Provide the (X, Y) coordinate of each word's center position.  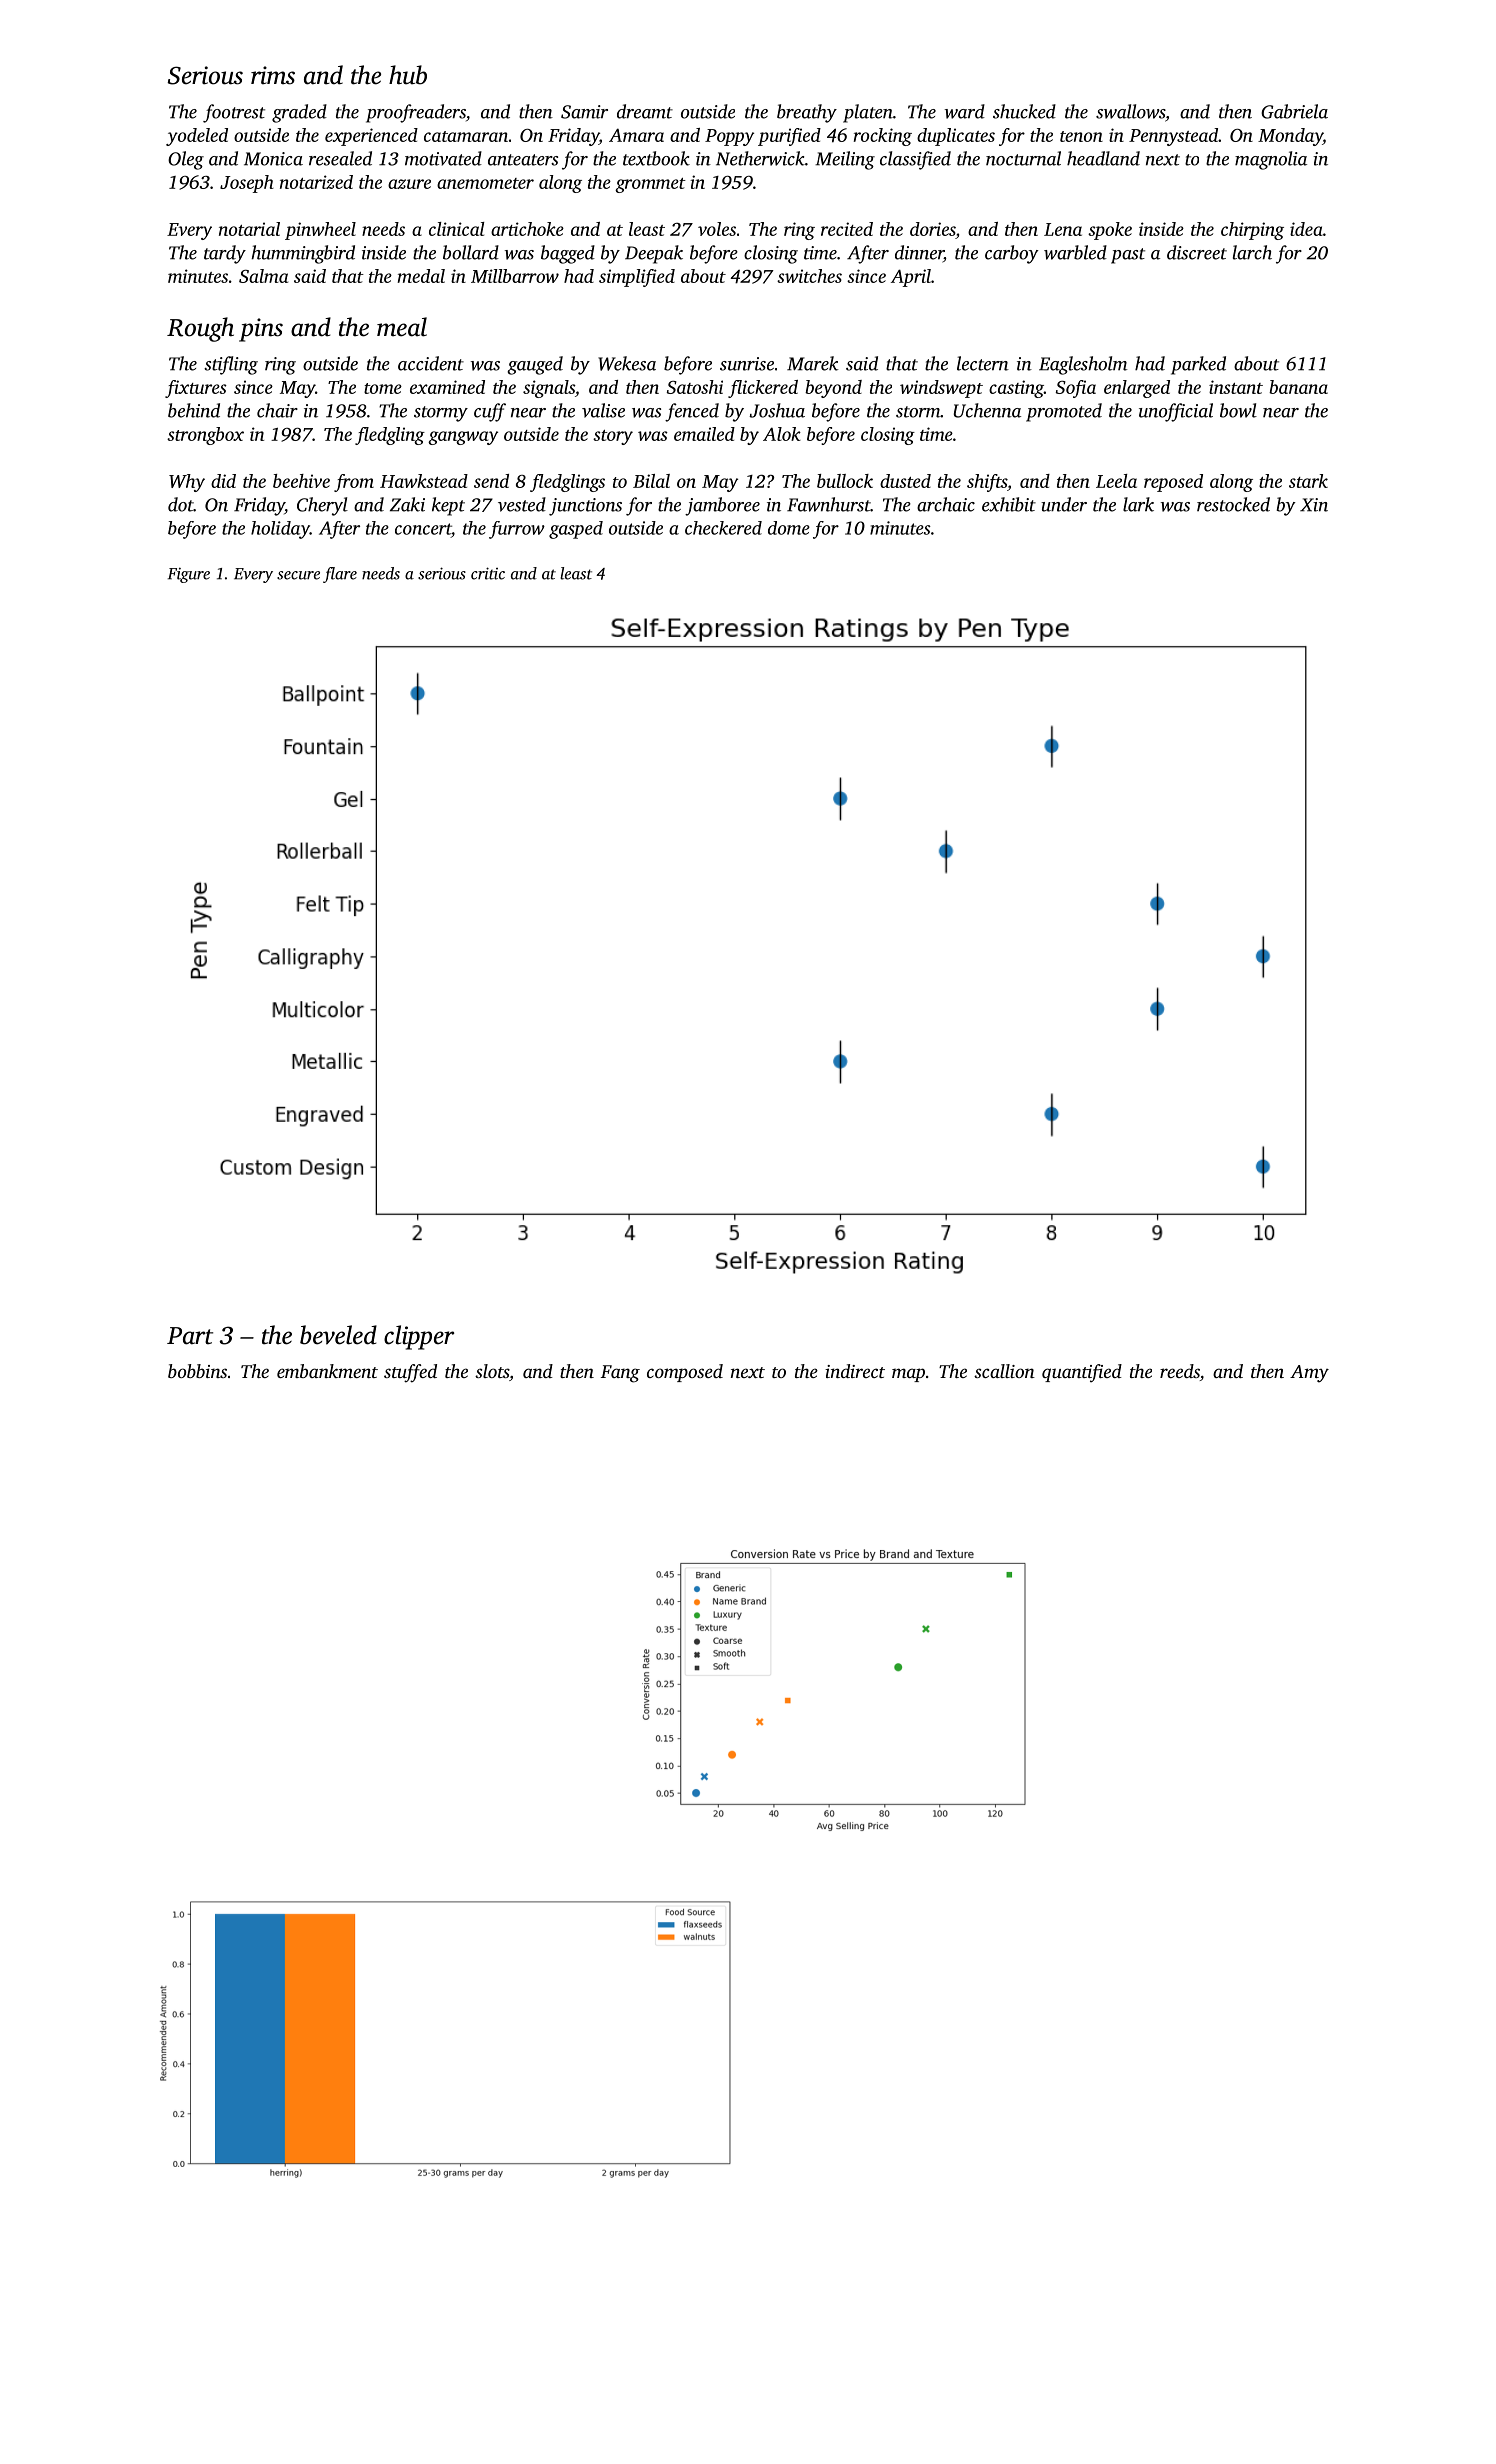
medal (421, 276)
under (1064, 504)
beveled (338, 1335)
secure (298, 575)
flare (340, 575)
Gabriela (1294, 111)
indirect (855, 1371)
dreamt (645, 111)
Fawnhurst (829, 504)
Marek (813, 363)
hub (408, 75)
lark (1138, 504)
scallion (1004, 1371)
